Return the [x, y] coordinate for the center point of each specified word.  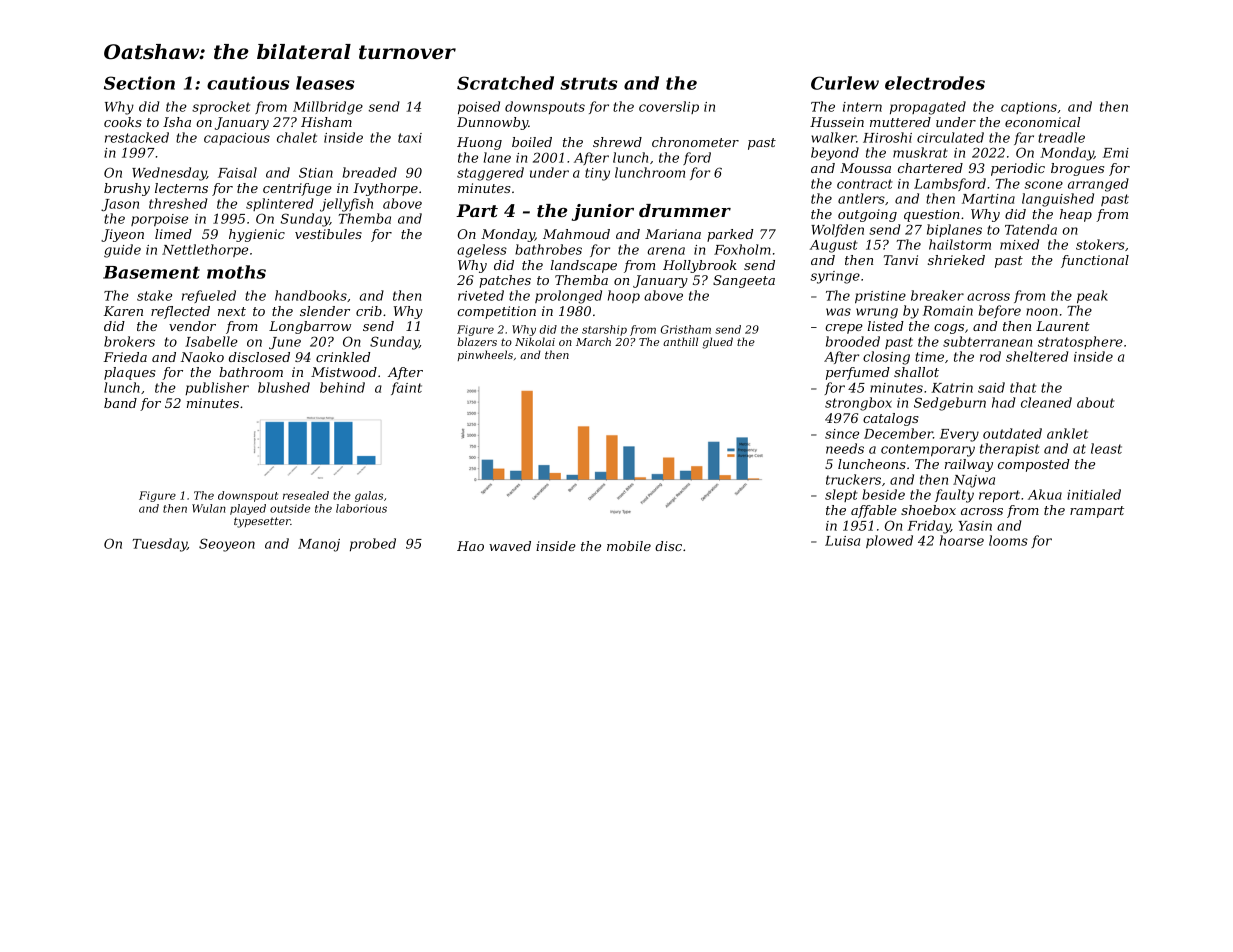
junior [603, 212]
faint [406, 388]
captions [1029, 108]
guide [122, 251]
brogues [1077, 169]
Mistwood [344, 372]
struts [589, 83]
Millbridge [328, 108]
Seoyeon [227, 545]
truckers [853, 479]
